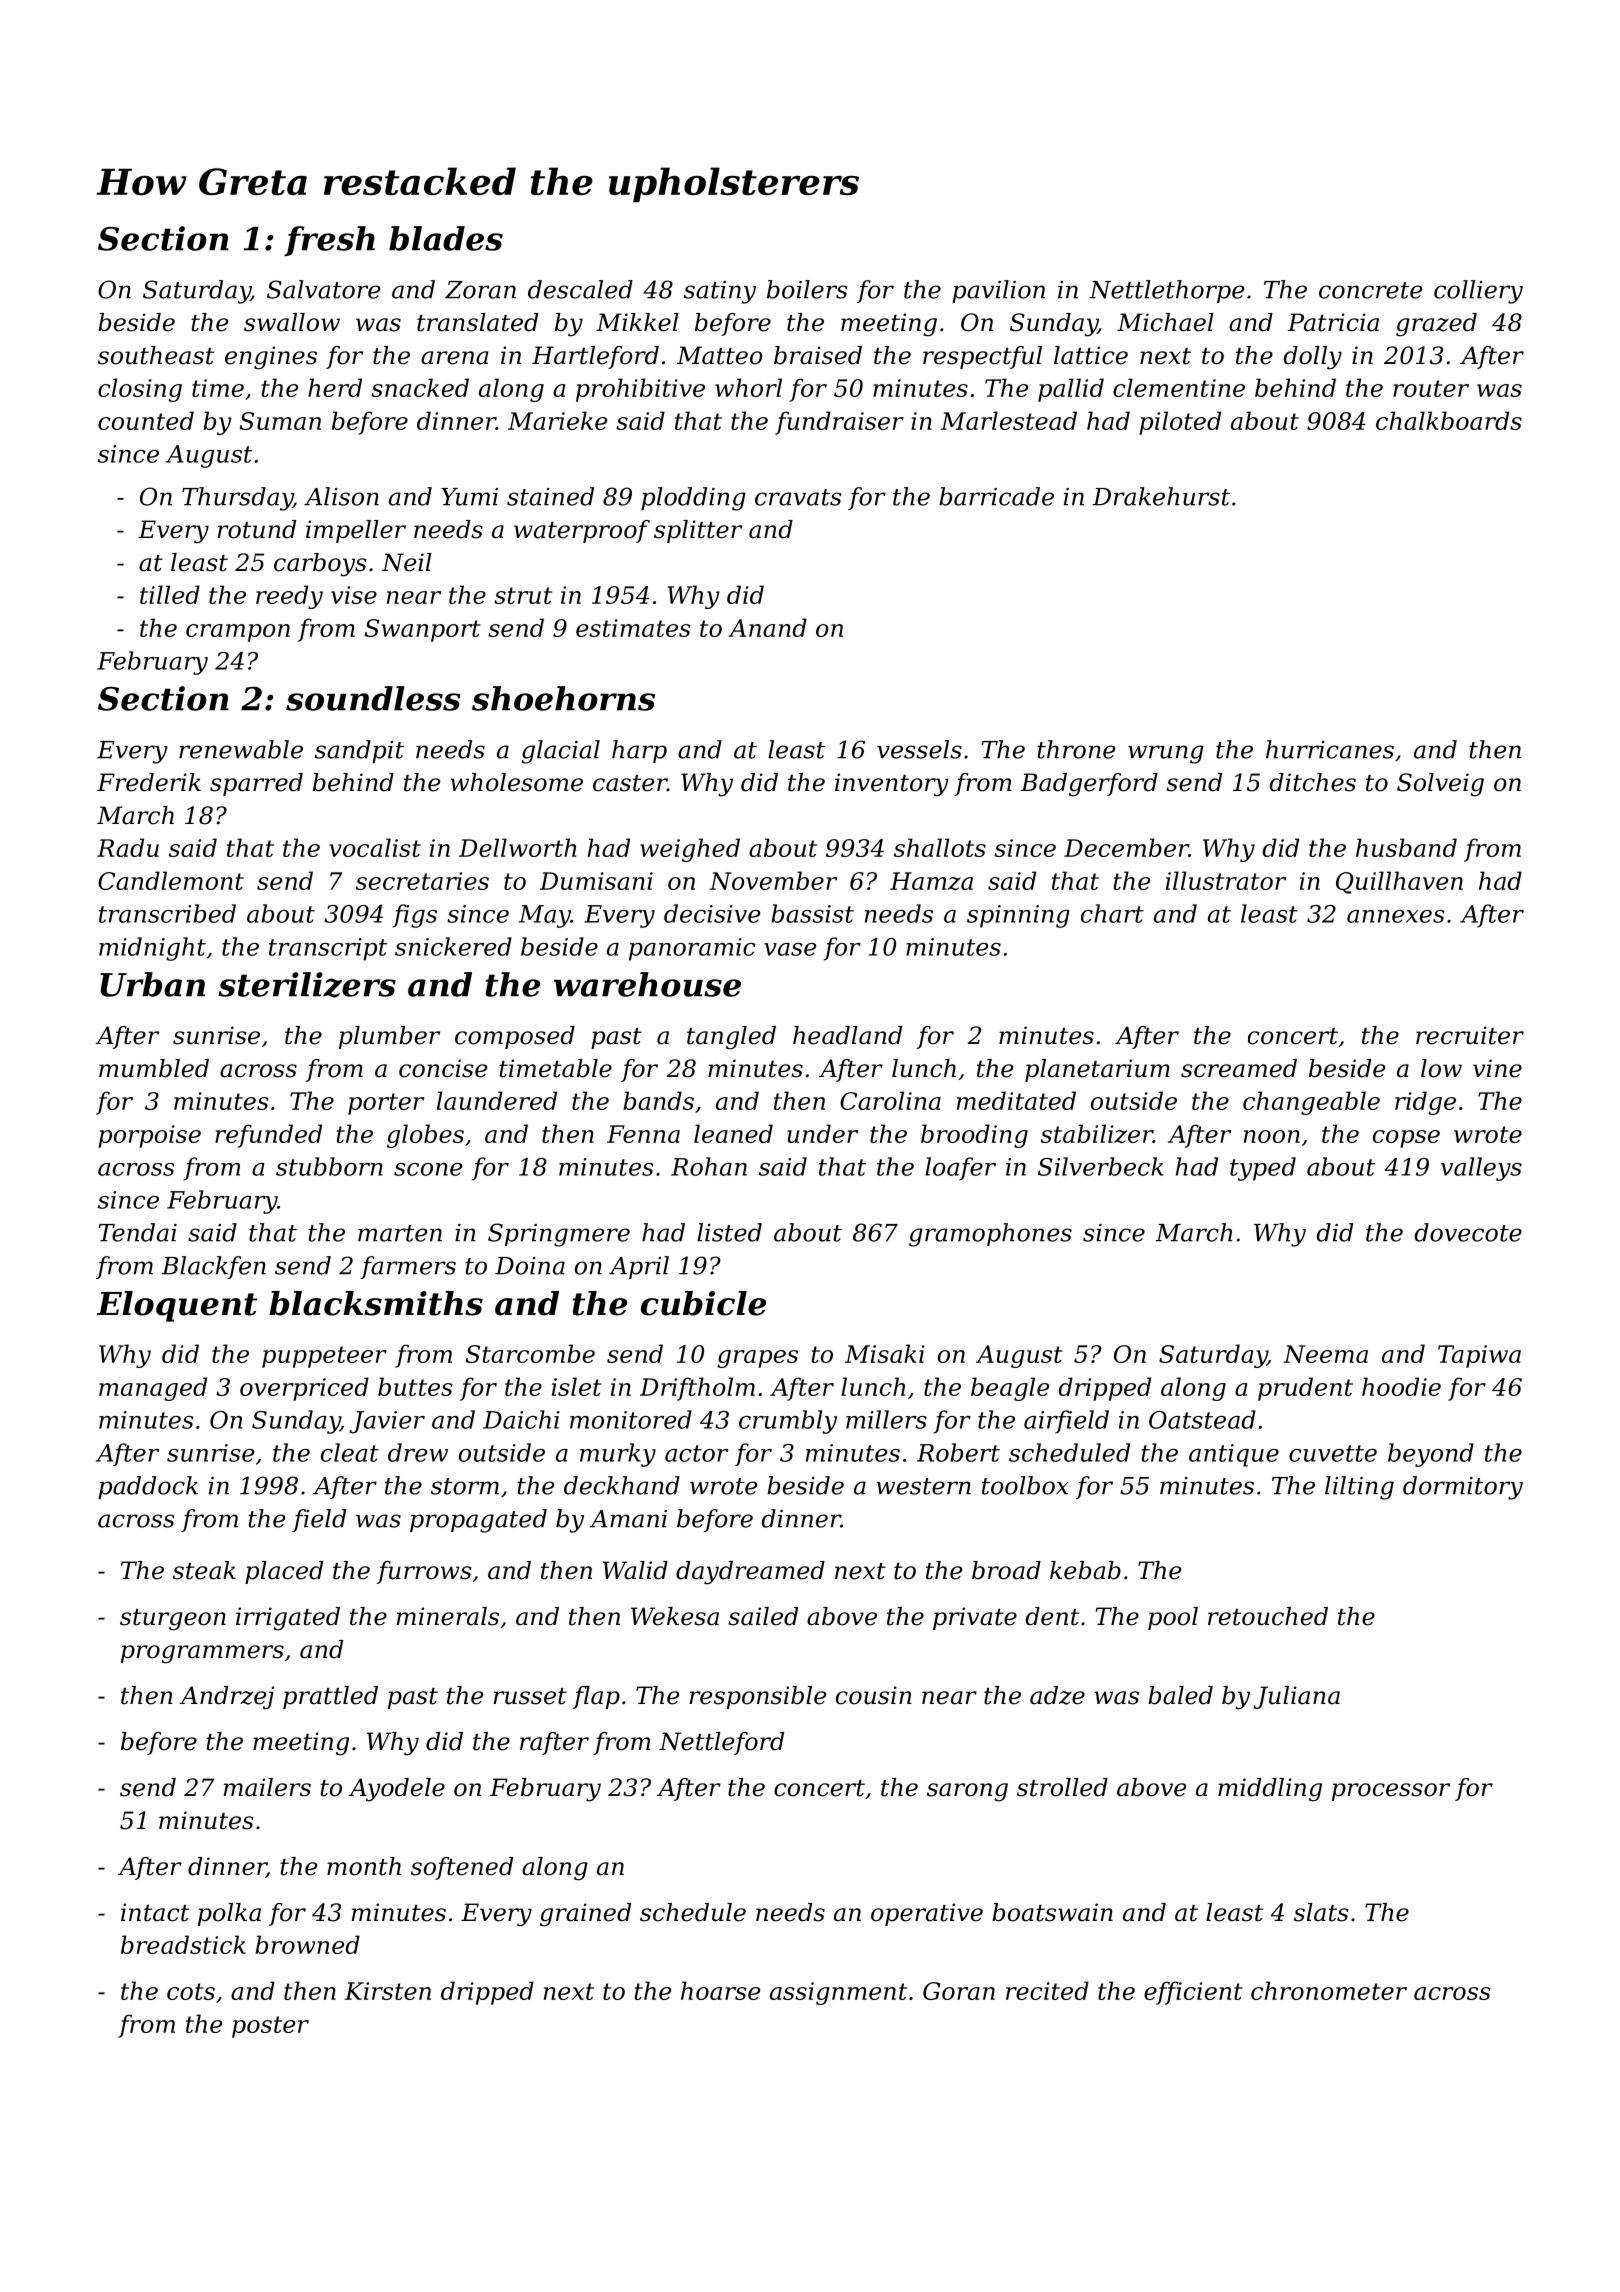  Describe the element at coordinates (1161, 496) in the screenshot. I see `Drakehurst` at that location.
